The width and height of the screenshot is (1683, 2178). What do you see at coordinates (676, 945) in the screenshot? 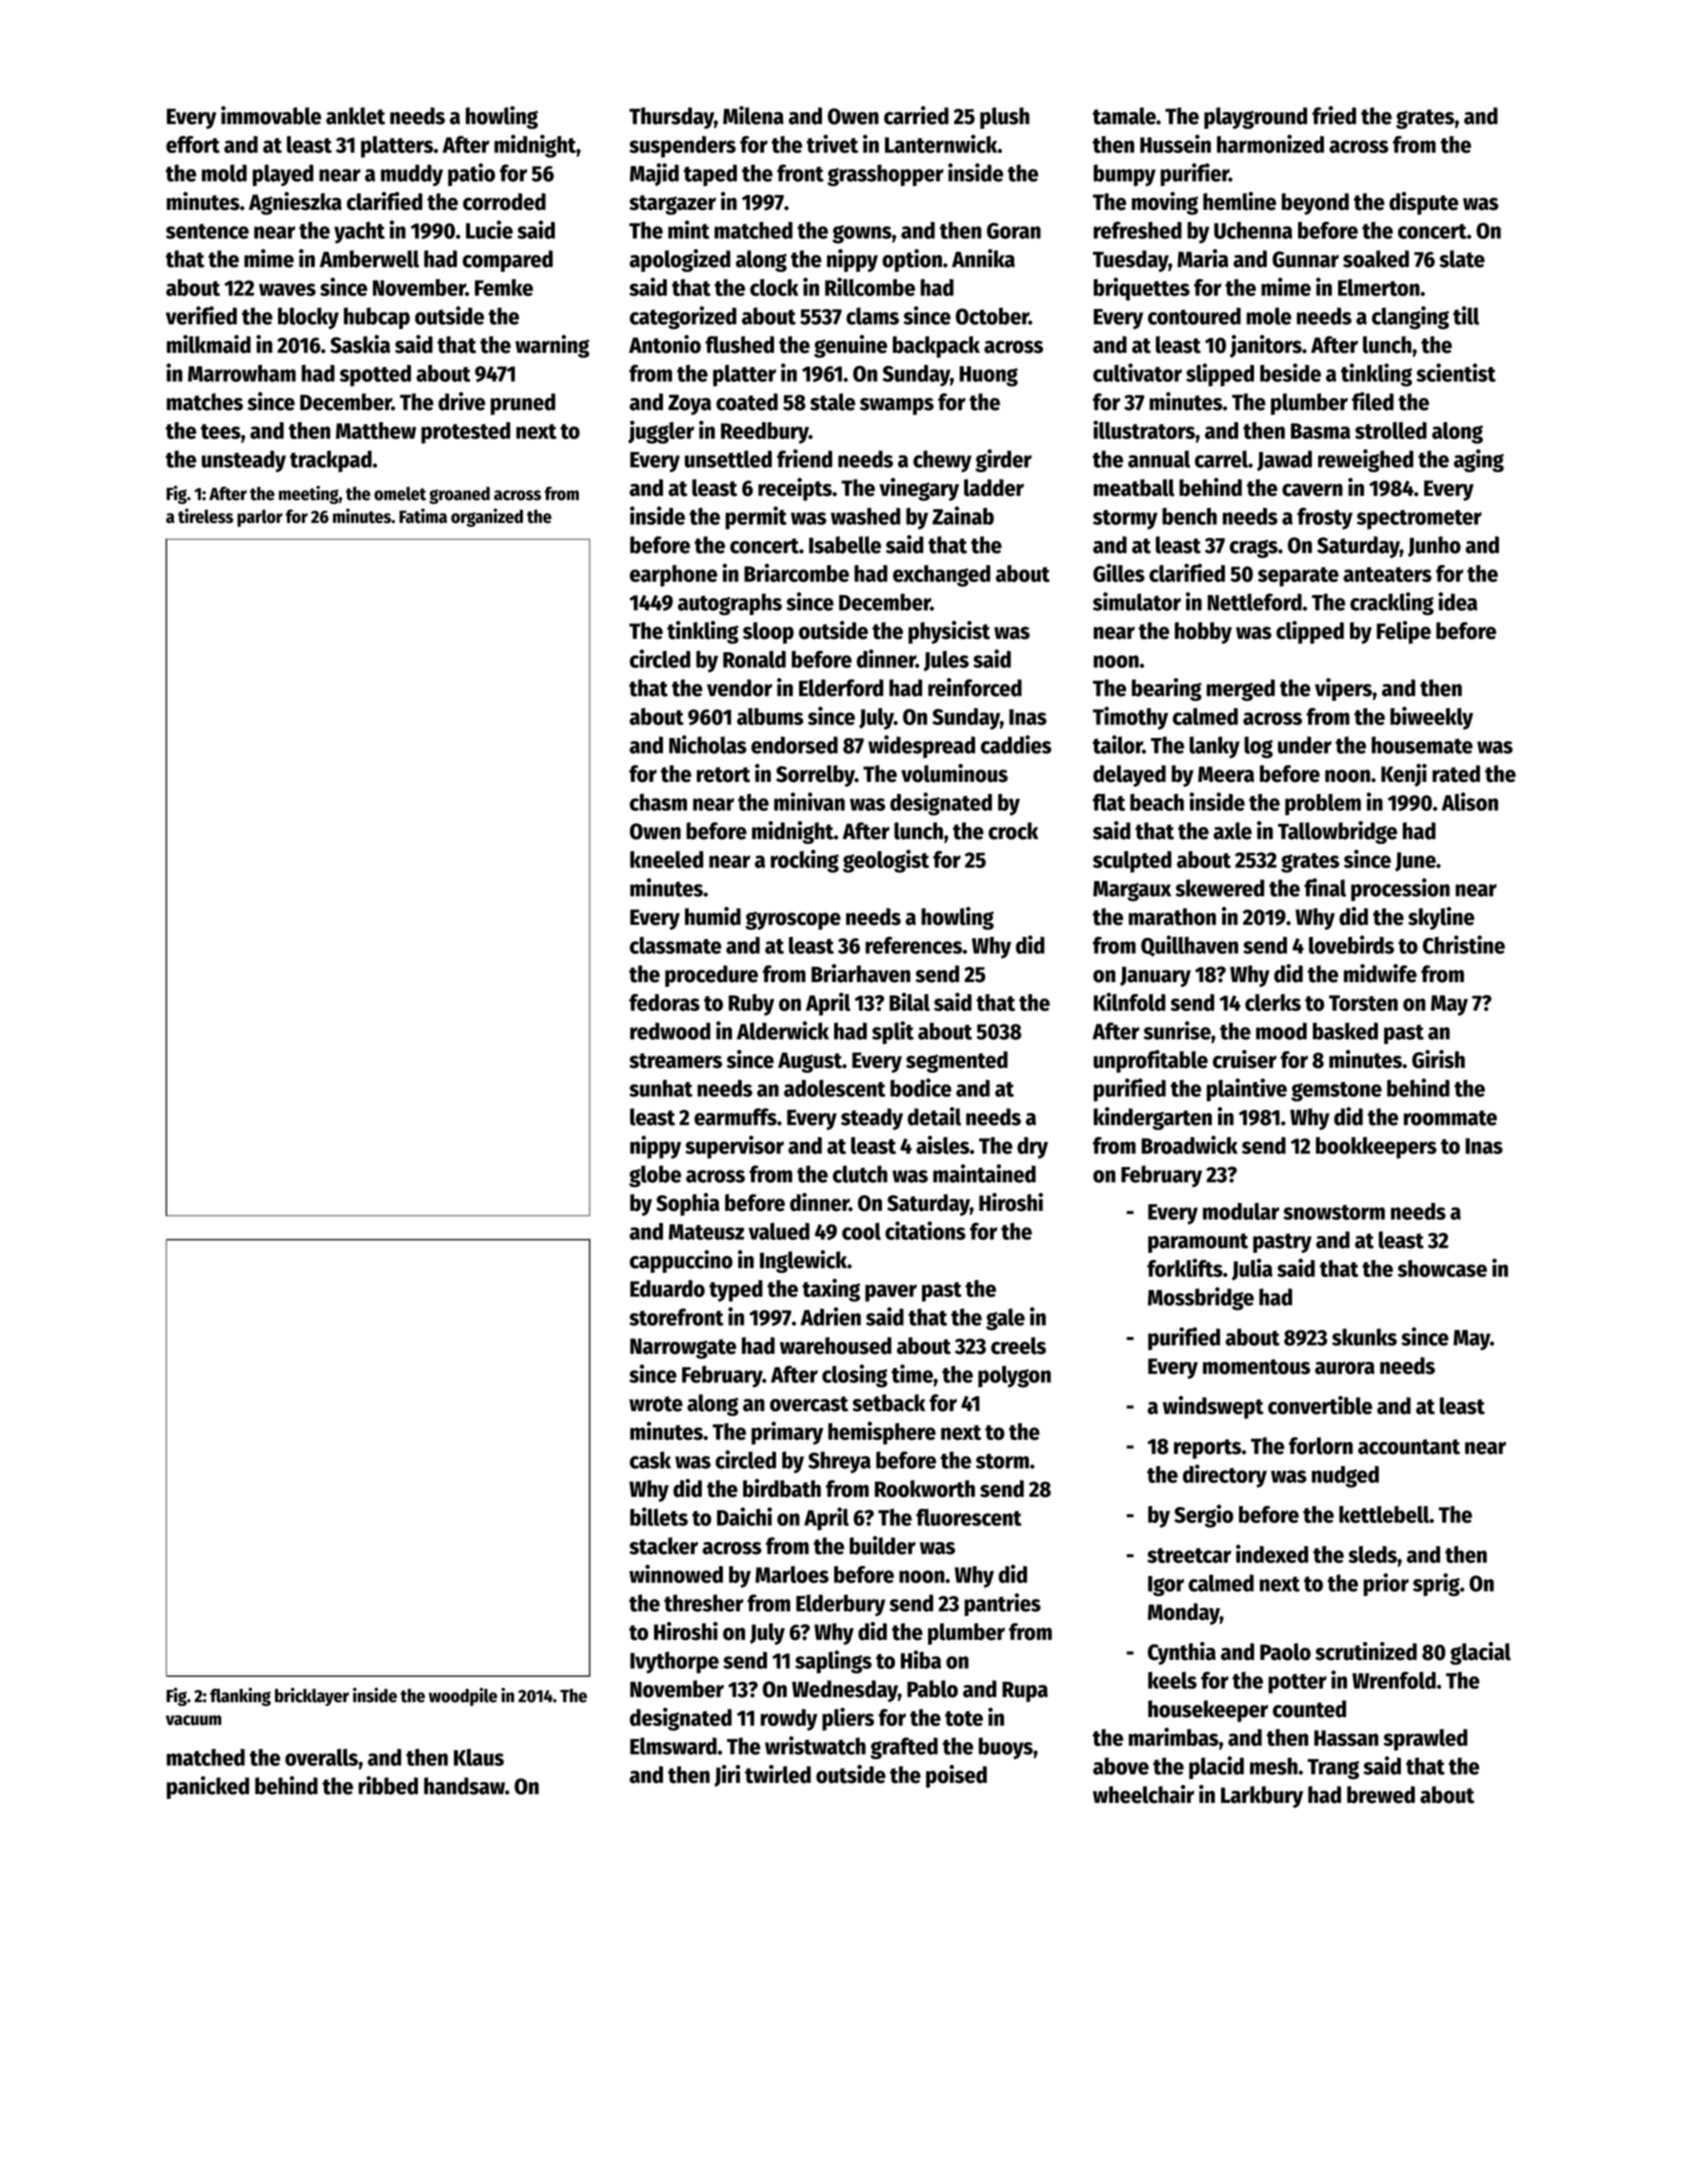
I see `classmate` at bounding box center [676, 945].
